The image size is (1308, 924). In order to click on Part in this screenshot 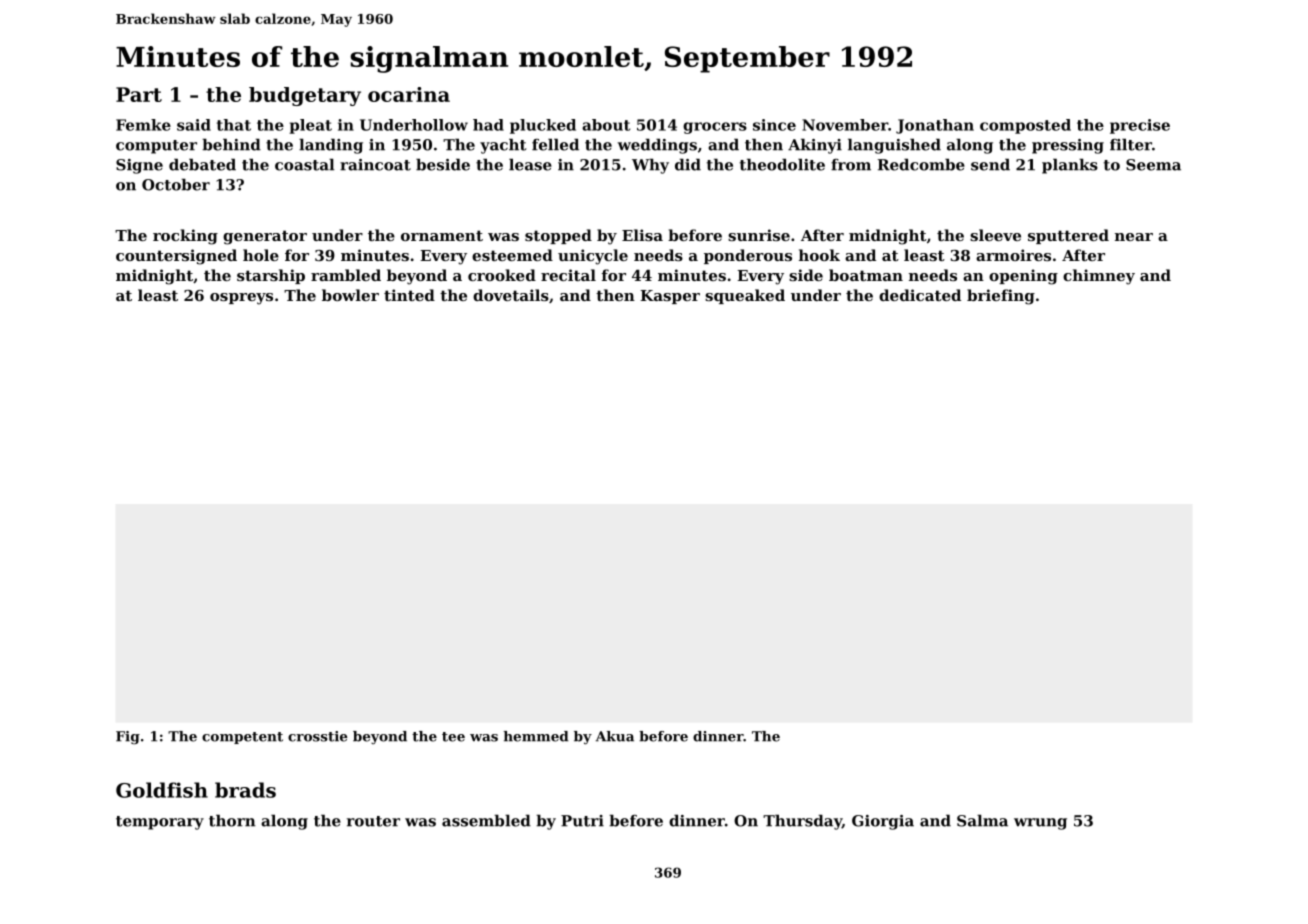, I will do `click(139, 94)`.
